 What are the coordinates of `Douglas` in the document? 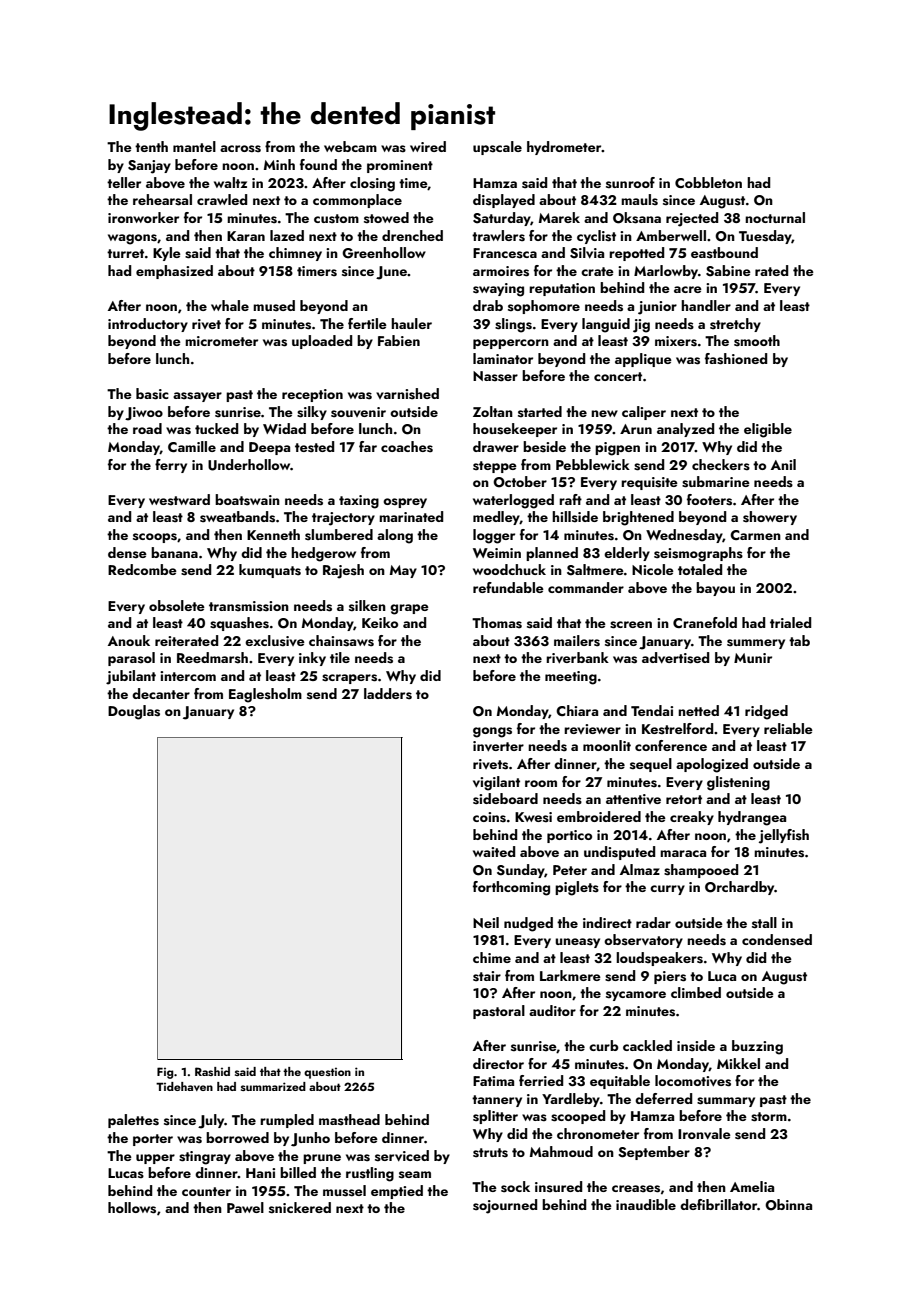 It's located at (134, 712).
